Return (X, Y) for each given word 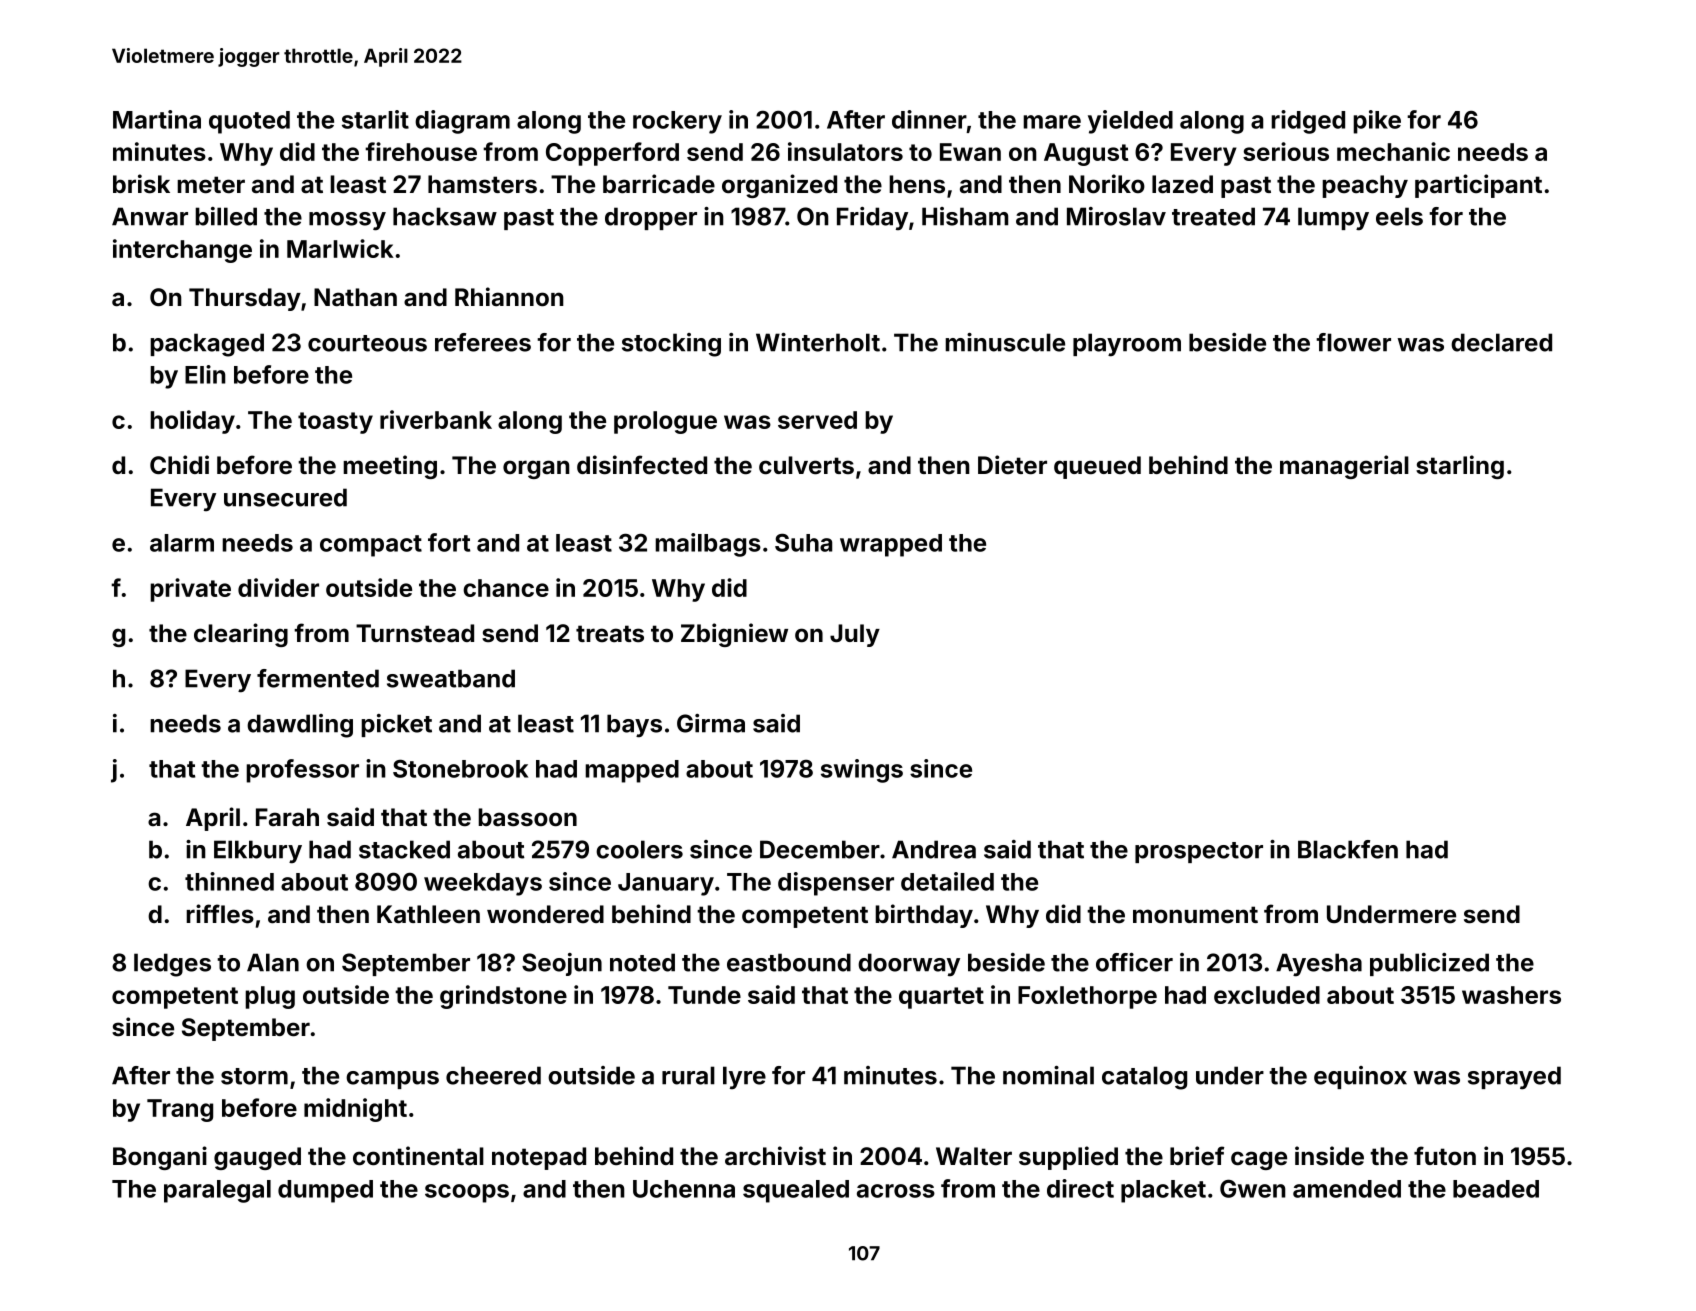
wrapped (891, 545)
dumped (325, 1191)
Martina (157, 119)
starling (1460, 467)
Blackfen (1348, 849)
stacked (404, 849)
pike (1377, 122)
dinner (929, 119)
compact (371, 546)
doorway (909, 964)
